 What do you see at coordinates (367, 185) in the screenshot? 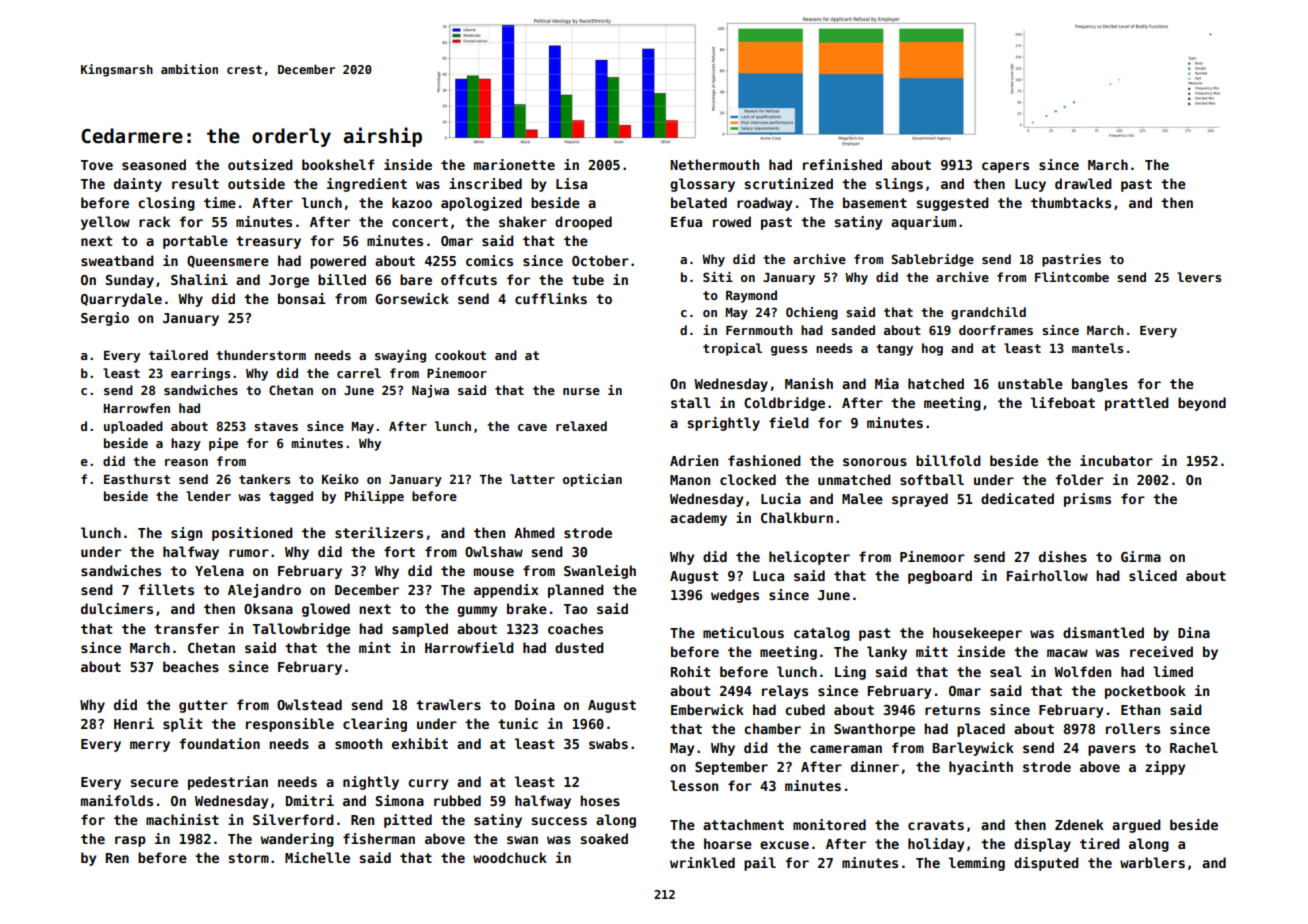
I see `ingredient` at bounding box center [367, 185].
